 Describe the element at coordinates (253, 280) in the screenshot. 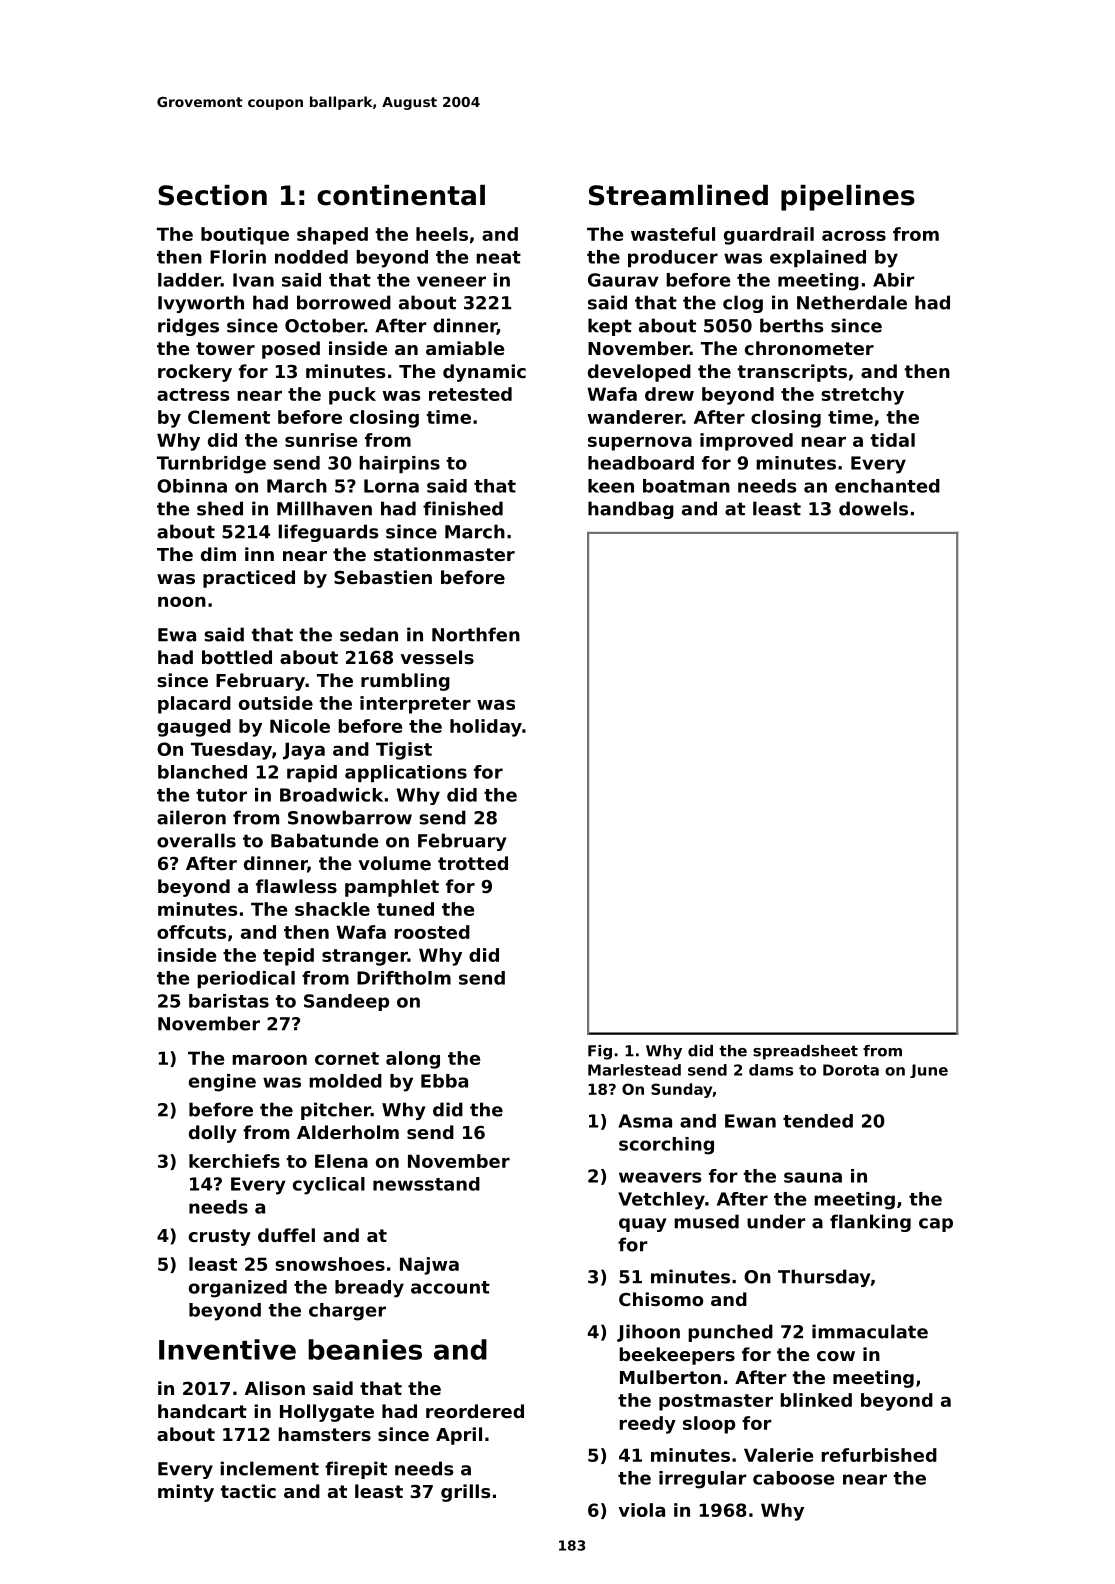

I see `Ivan` at that location.
